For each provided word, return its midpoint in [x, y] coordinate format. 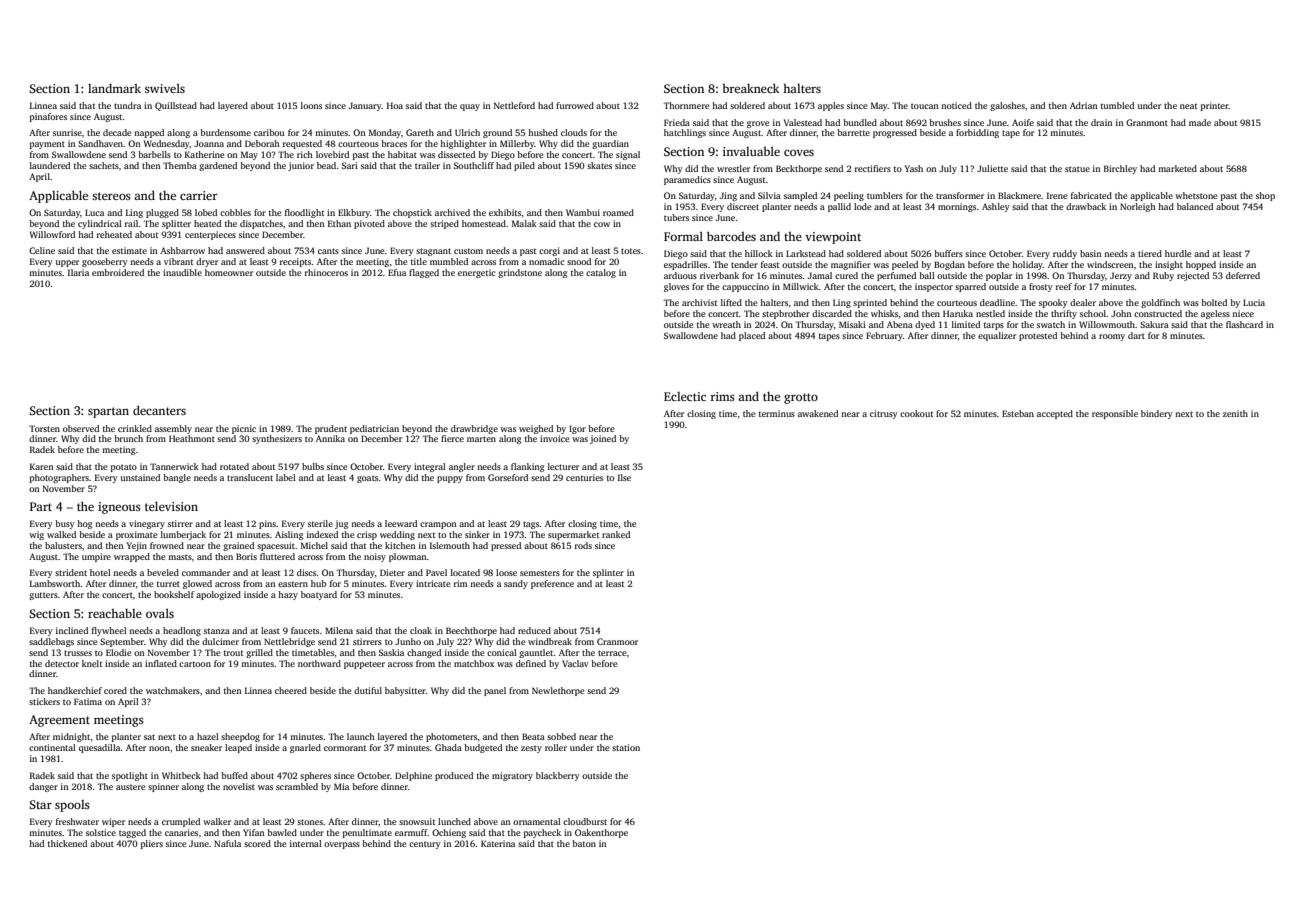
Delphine [413, 776]
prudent [331, 429]
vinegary [147, 524]
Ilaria [78, 272]
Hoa [395, 105]
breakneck [750, 88]
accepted [1055, 414]
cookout [916, 413]
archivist [699, 302]
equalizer [997, 336]
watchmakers [173, 690]
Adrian [1084, 105]
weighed [536, 429]
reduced [534, 630]
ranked [616, 534]
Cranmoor [617, 641]
